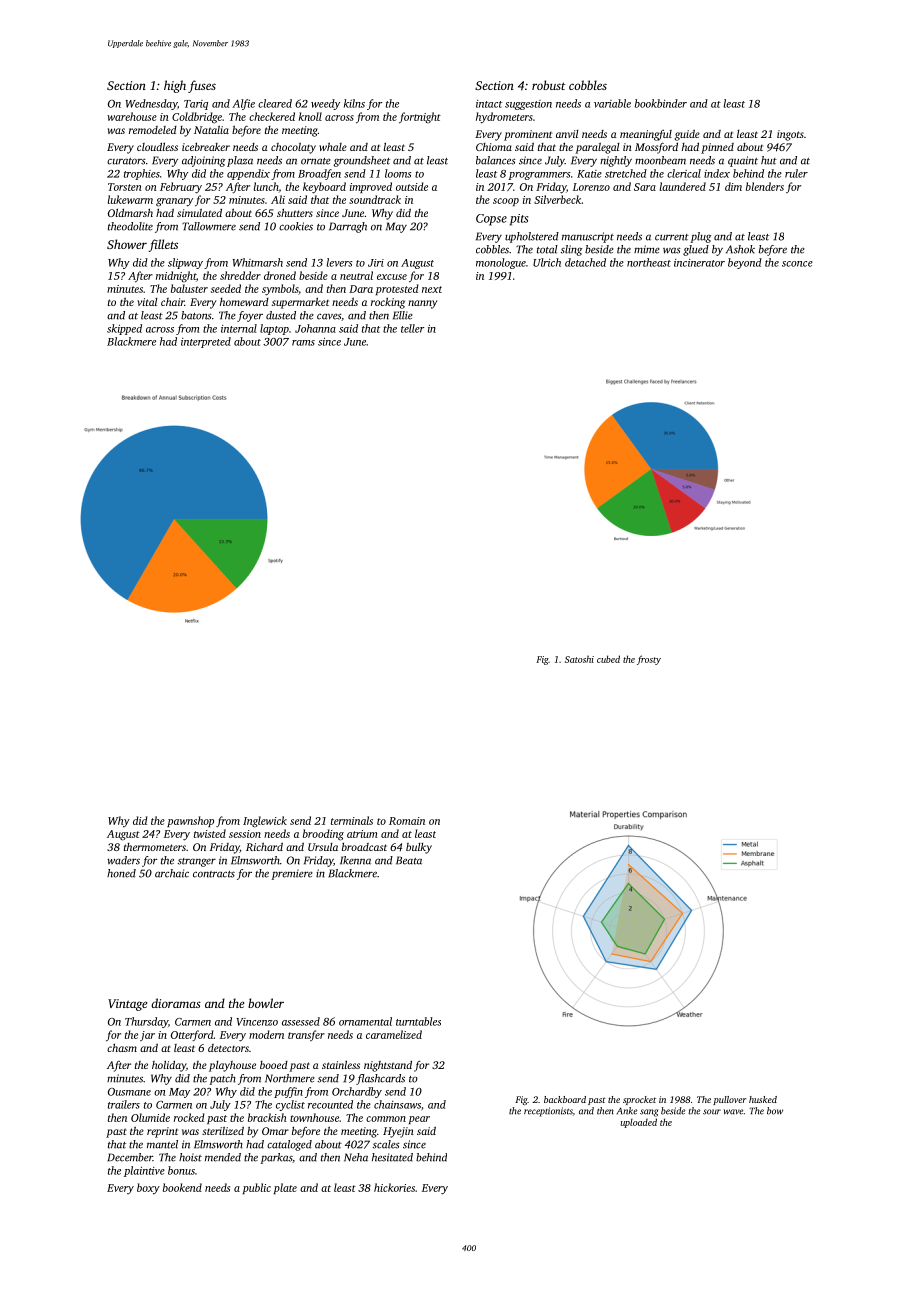  Describe the element at coordinates (638, 1123) in the document. I see `uploaded` at that location.
